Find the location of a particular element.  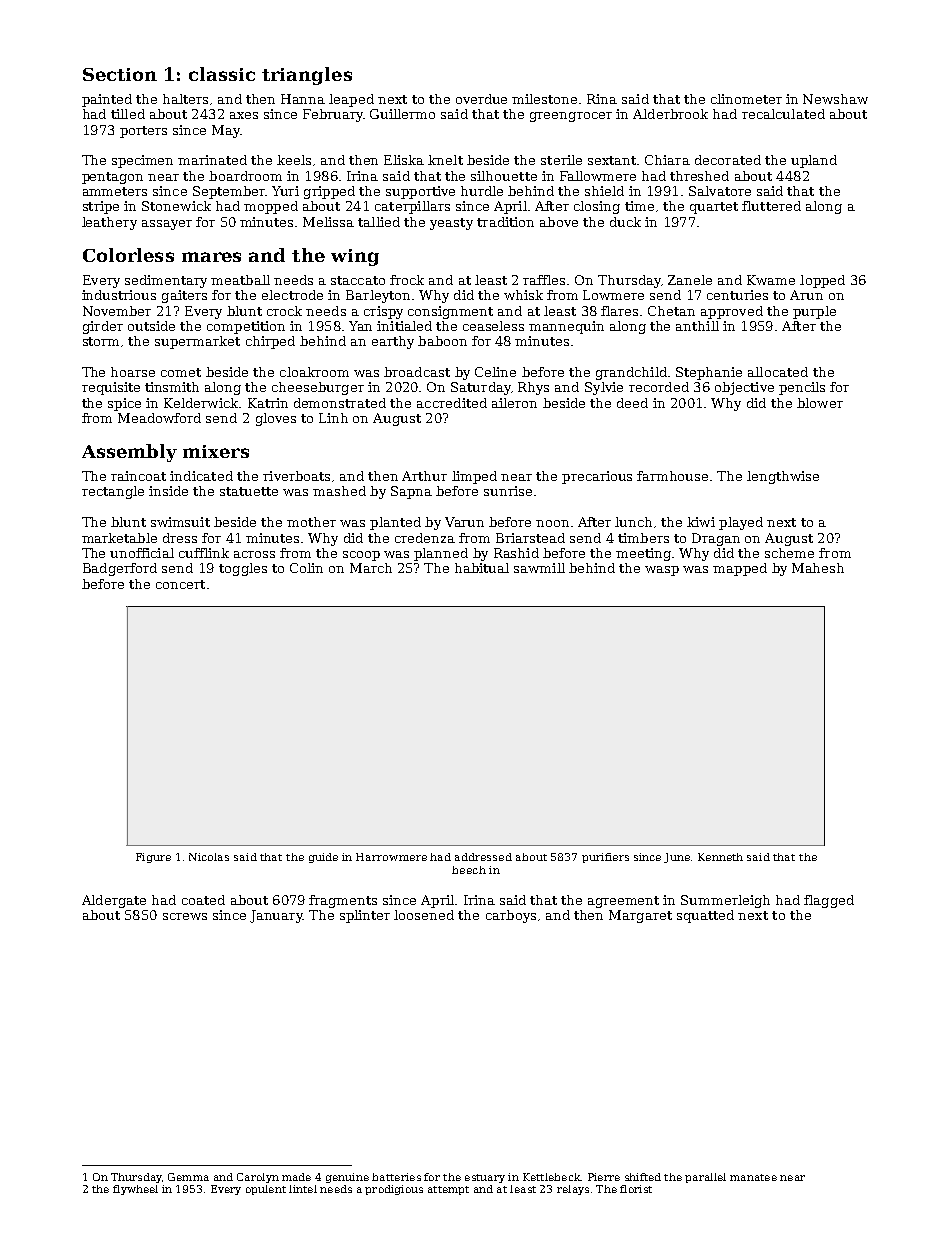

Aldergate is located at coordinates (114, 901).
